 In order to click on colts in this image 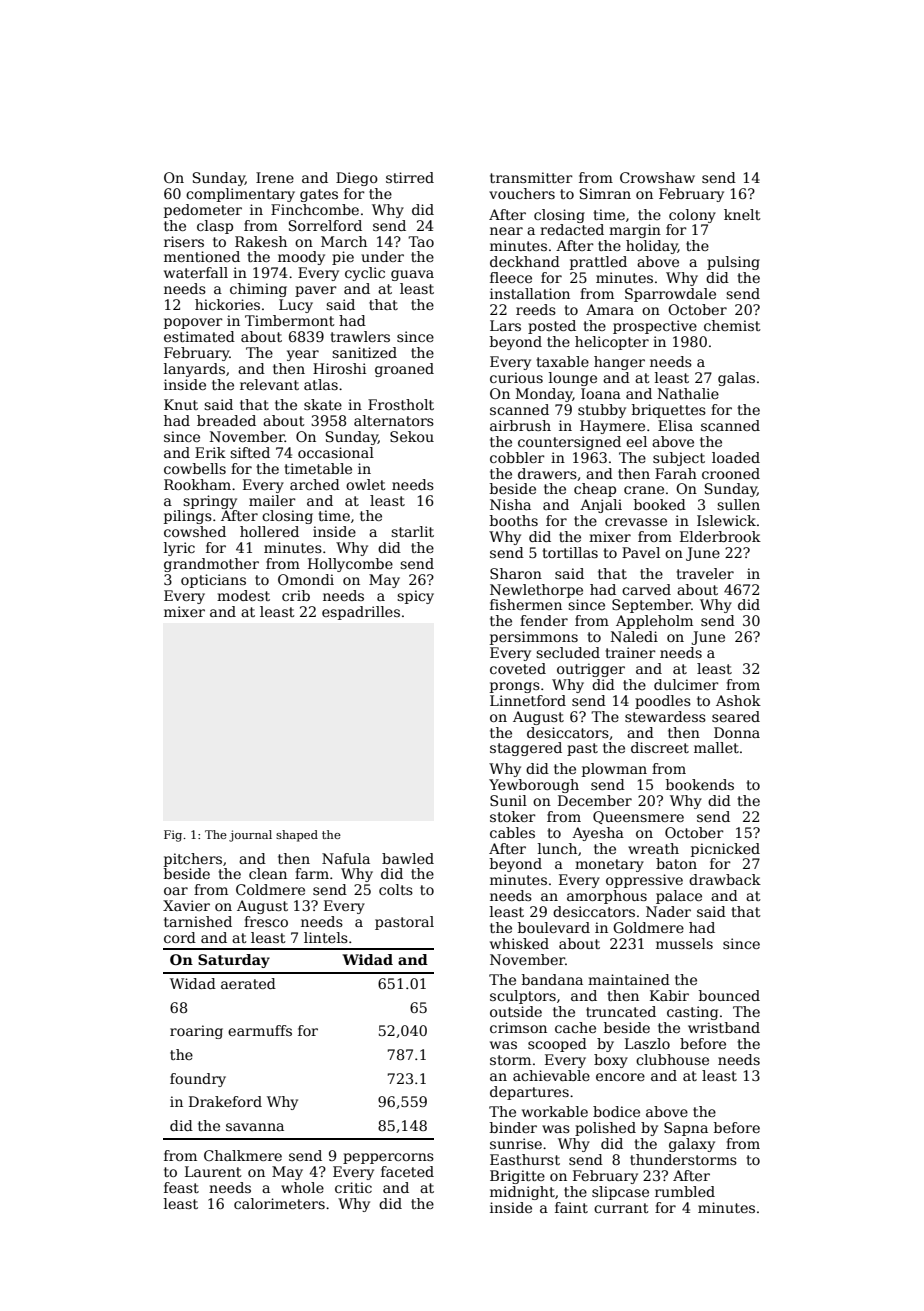, I will do `click(396, 889)`.
